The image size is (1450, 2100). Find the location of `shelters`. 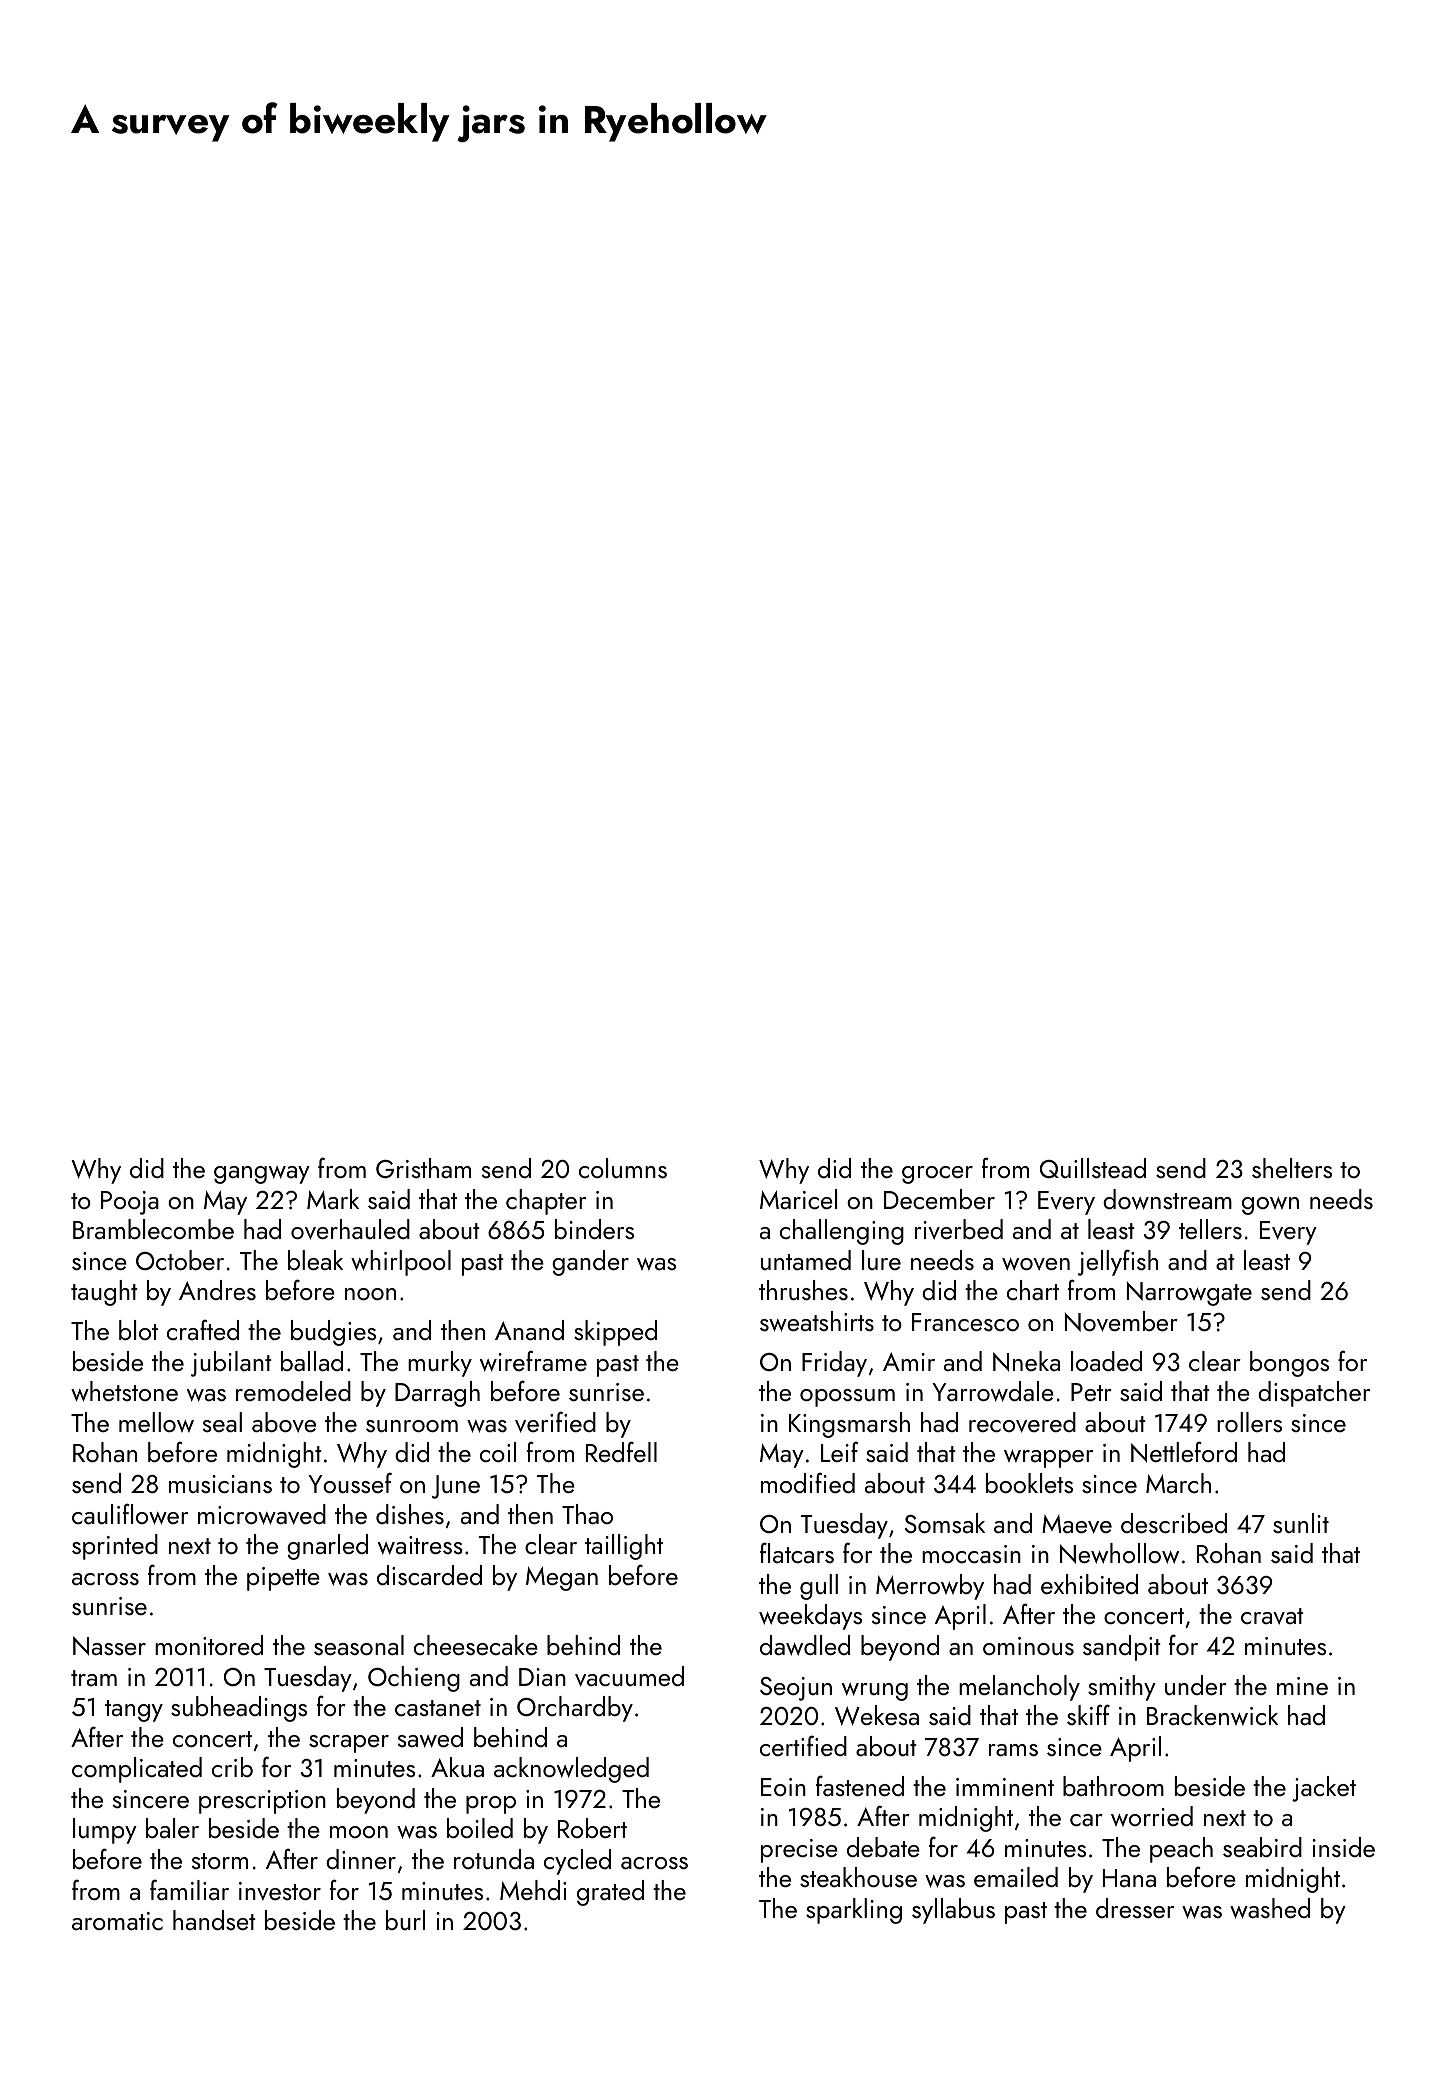

shelters is located at coordinates (1292, 1168).
